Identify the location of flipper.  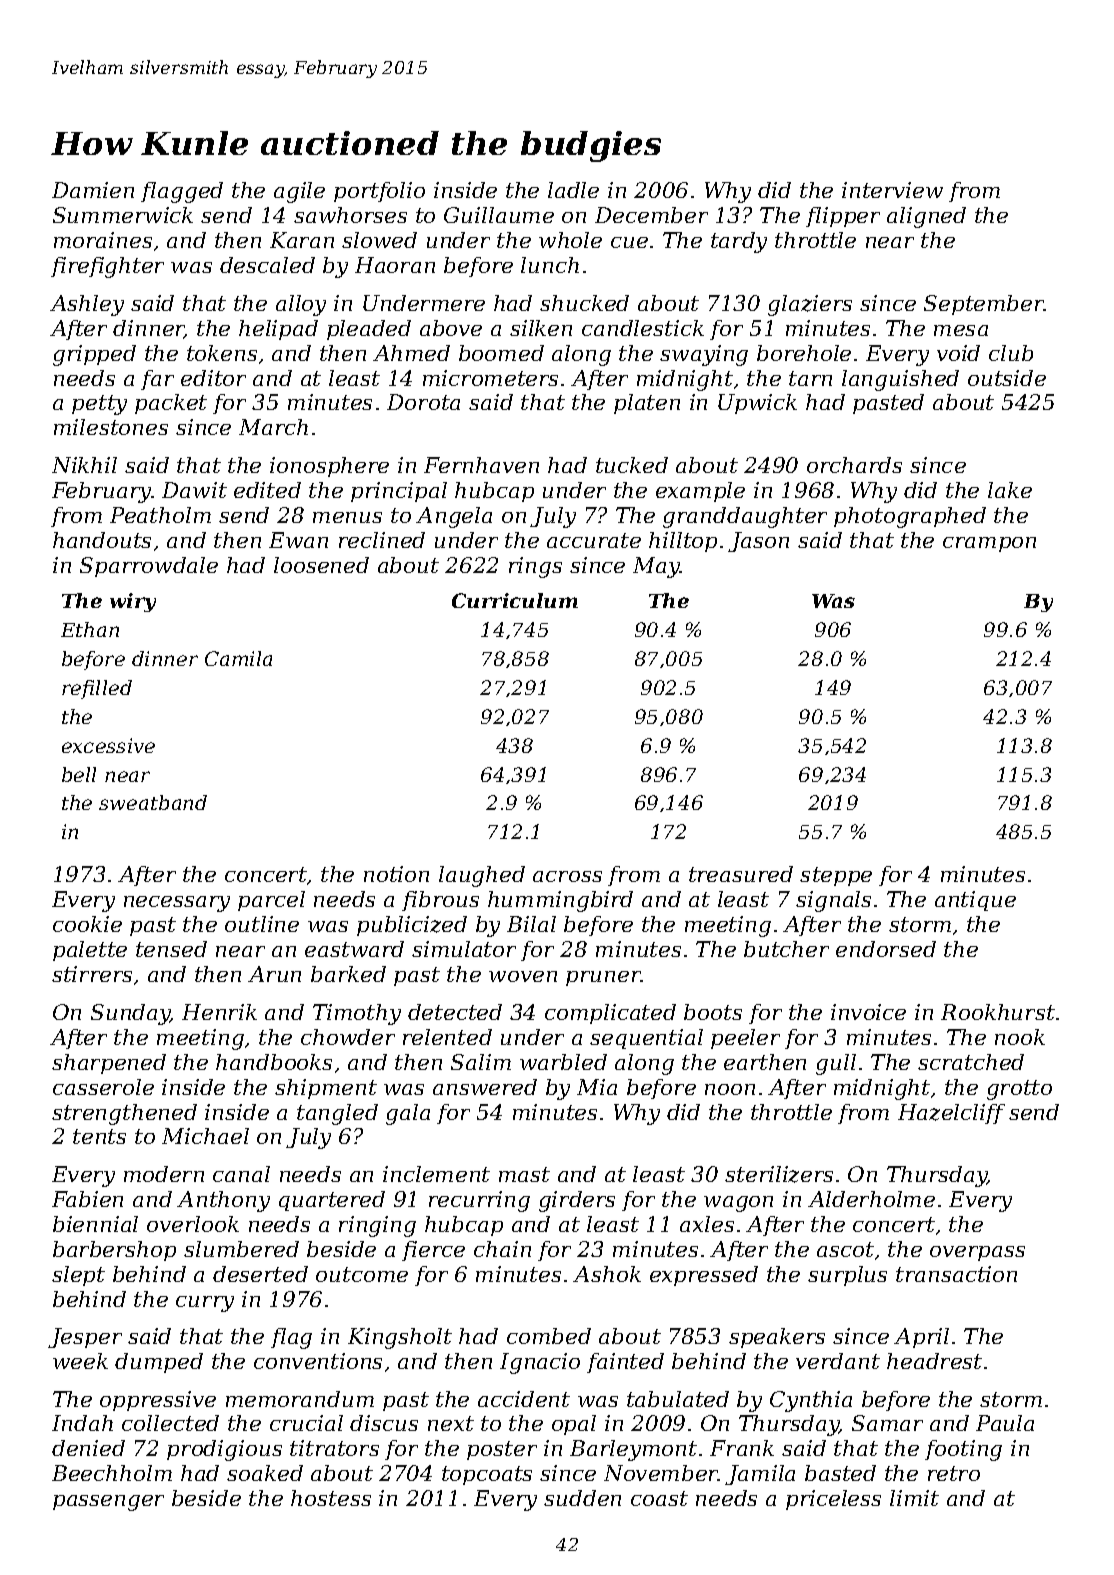
(843, 217).
